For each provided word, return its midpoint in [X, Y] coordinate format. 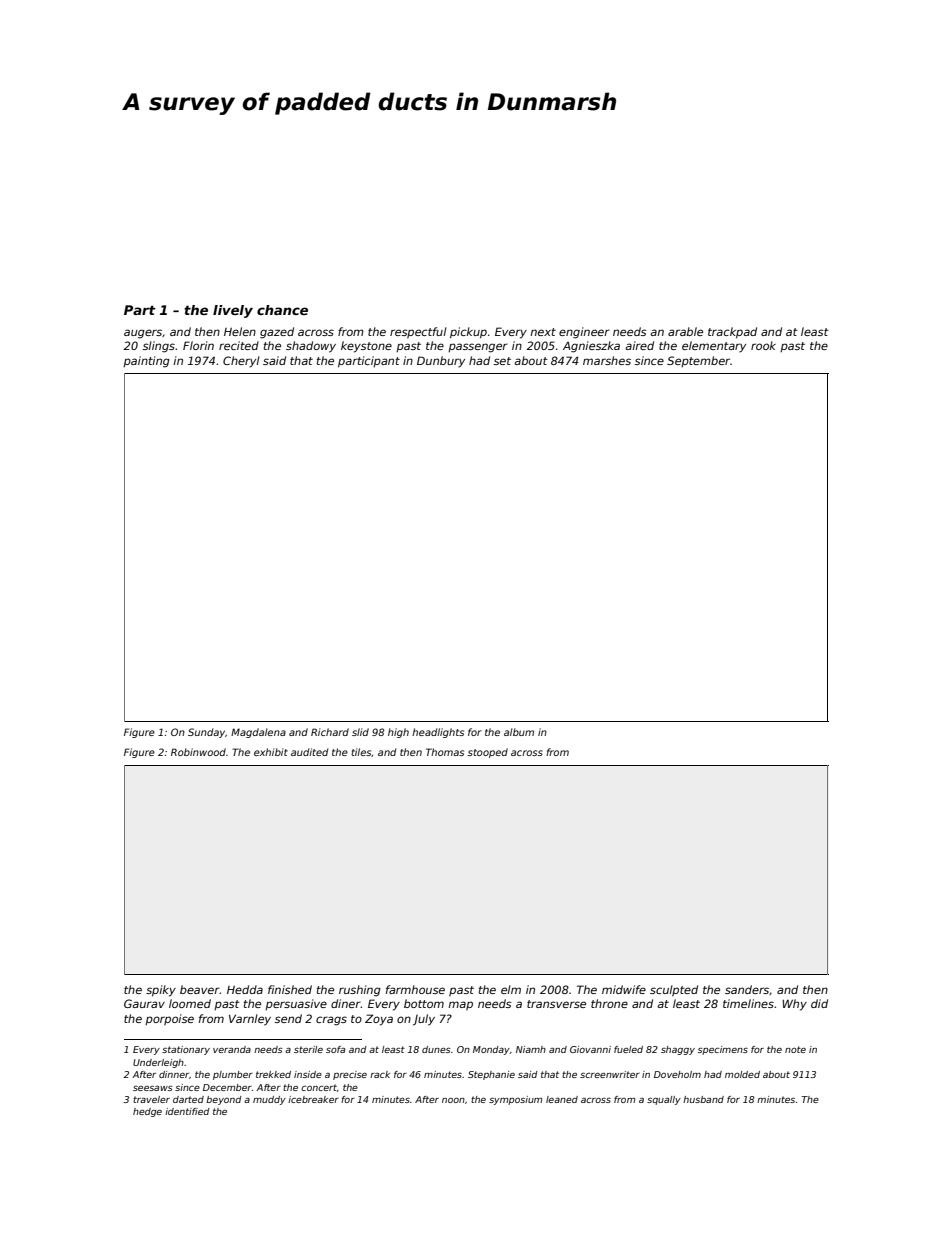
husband [703, 1099]
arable [685, 331]
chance [282, 310]
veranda [232, 1049]
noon [453, 1100]
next [543, 332]
